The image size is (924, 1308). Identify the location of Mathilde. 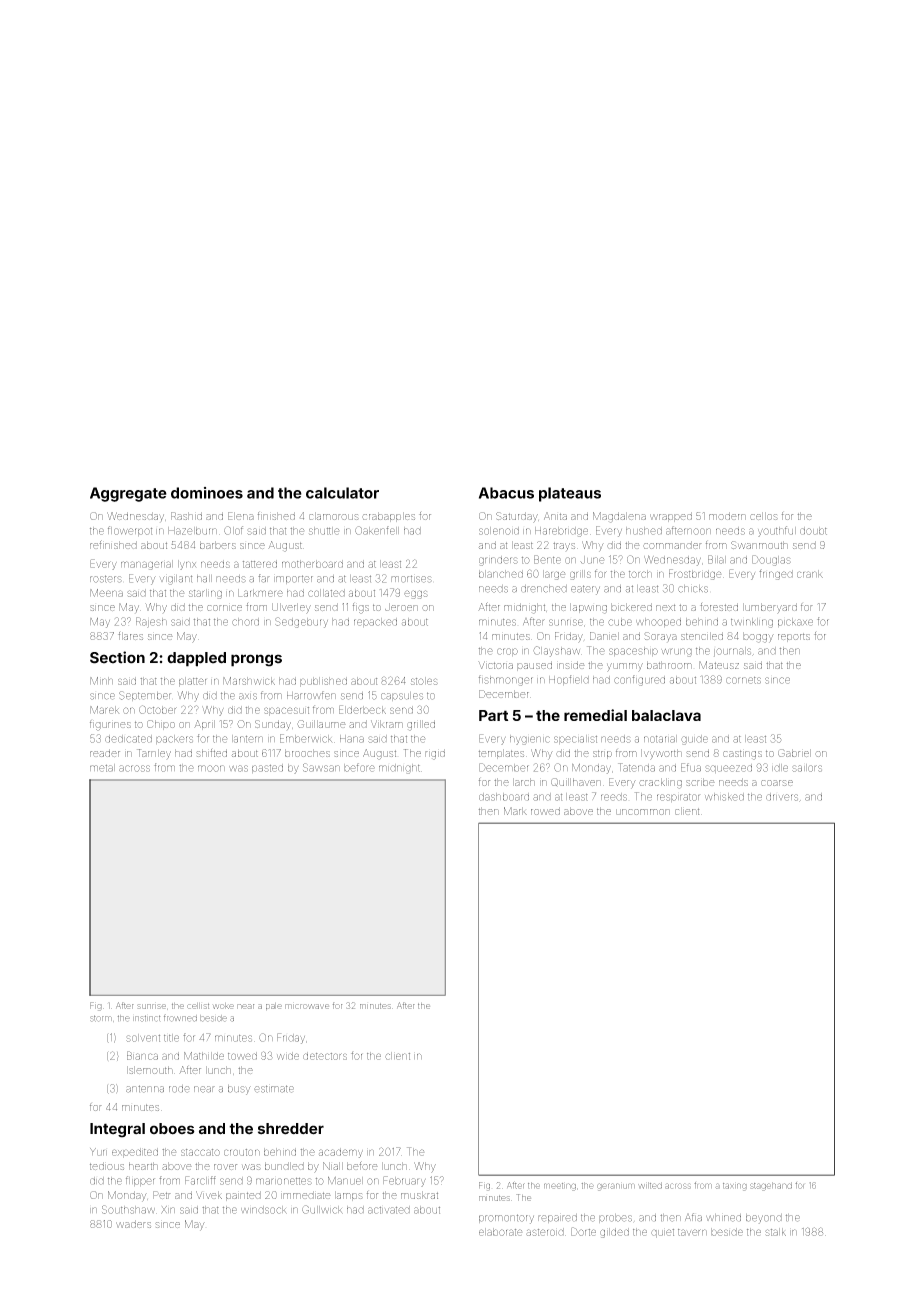
(204, 1056).
